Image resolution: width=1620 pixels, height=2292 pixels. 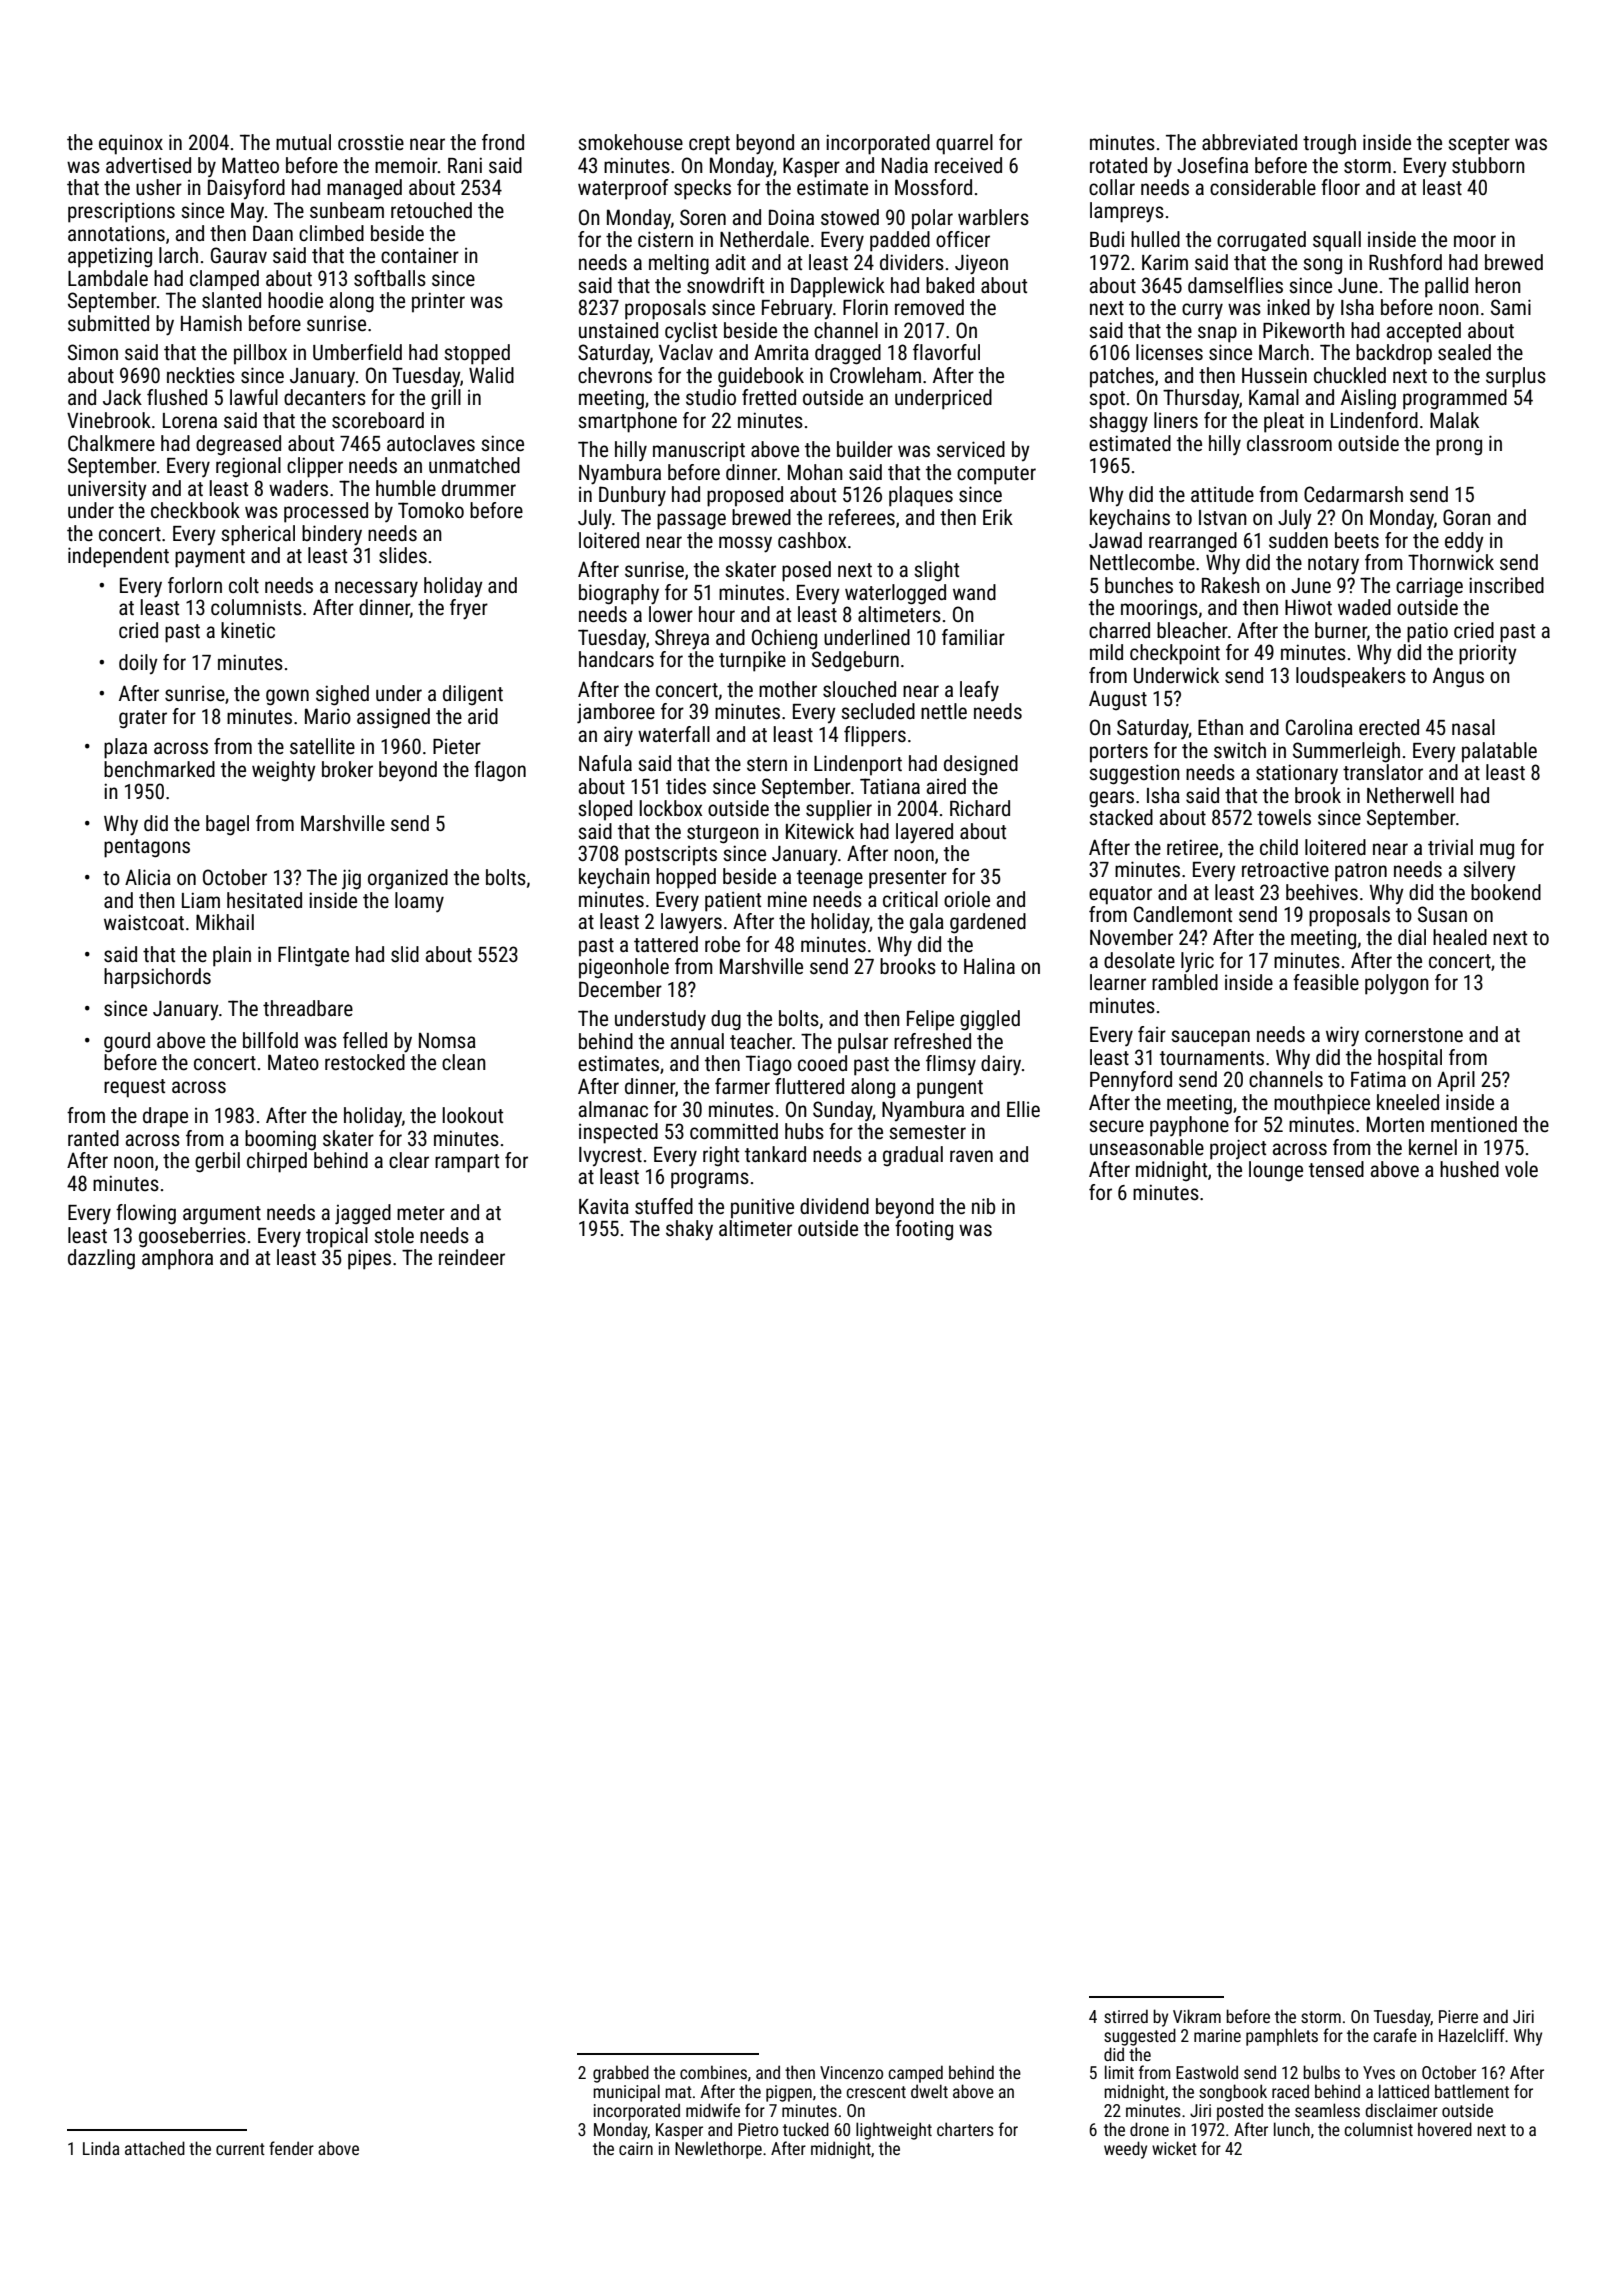 I want to click on container, so click(x=420, y=255).
